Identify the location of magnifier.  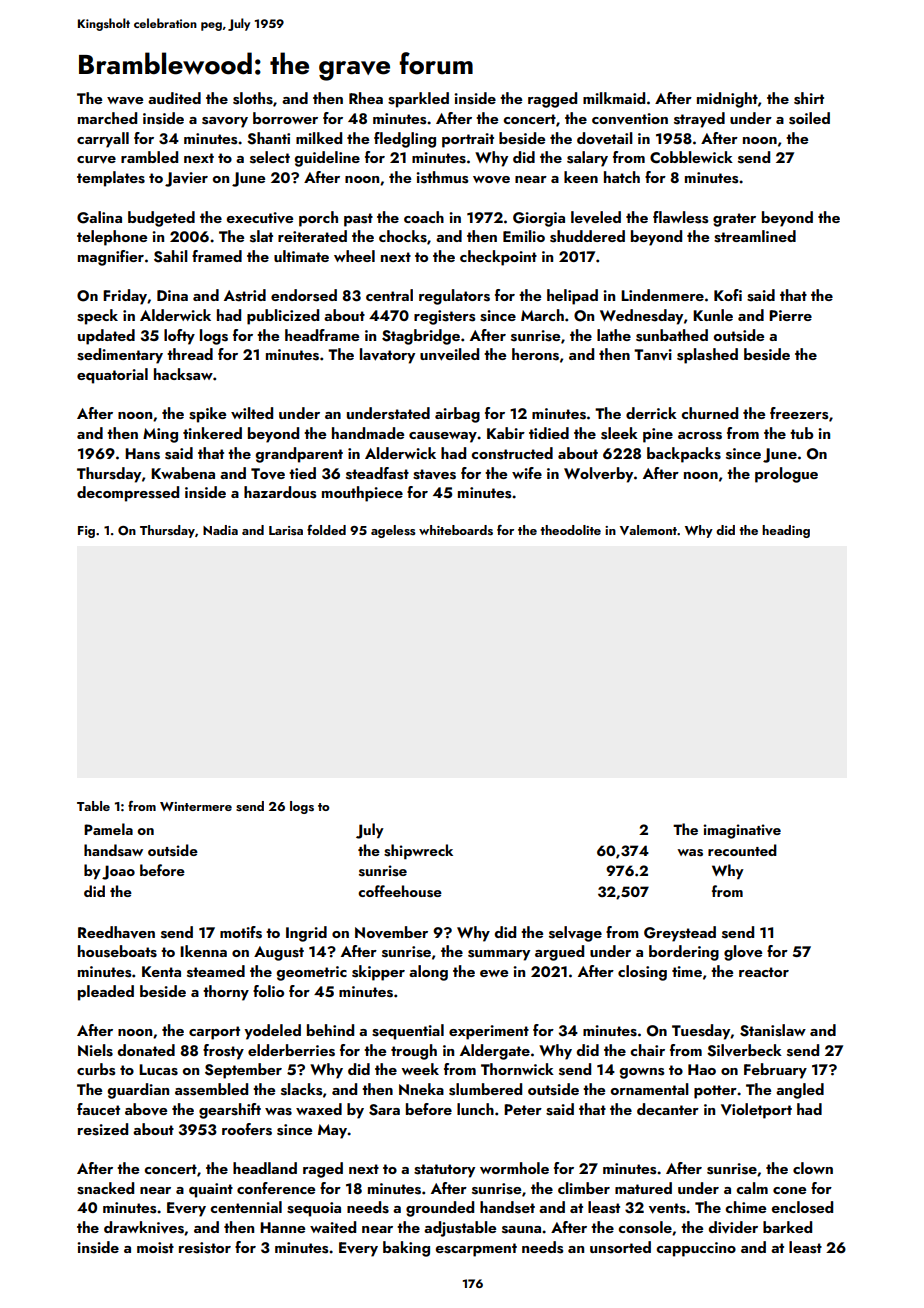
(111, 258).
